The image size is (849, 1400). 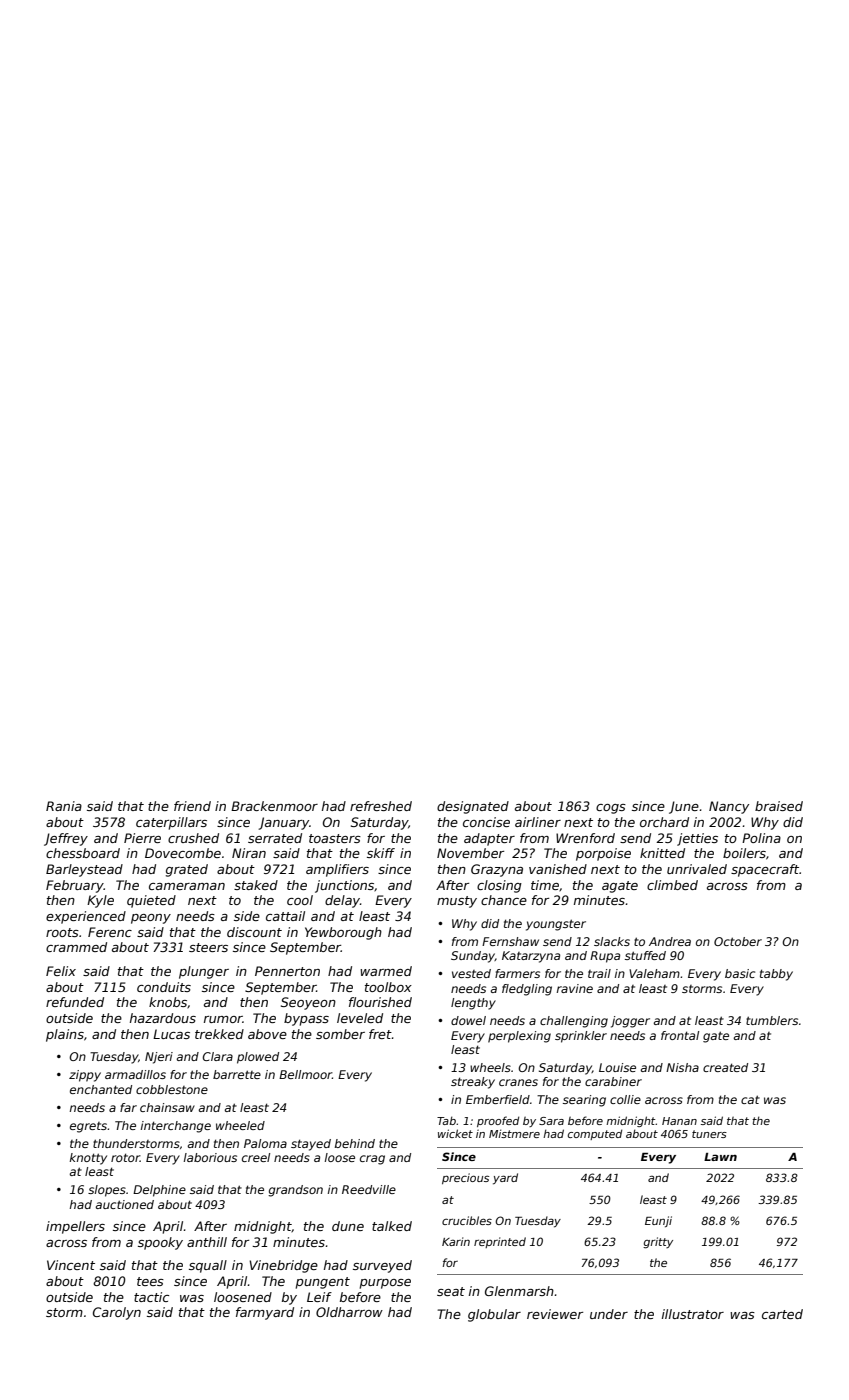 What do you see at coordinates (343, 933) in the image?
I see `Yewborough` at bounding box center [343, 933].
